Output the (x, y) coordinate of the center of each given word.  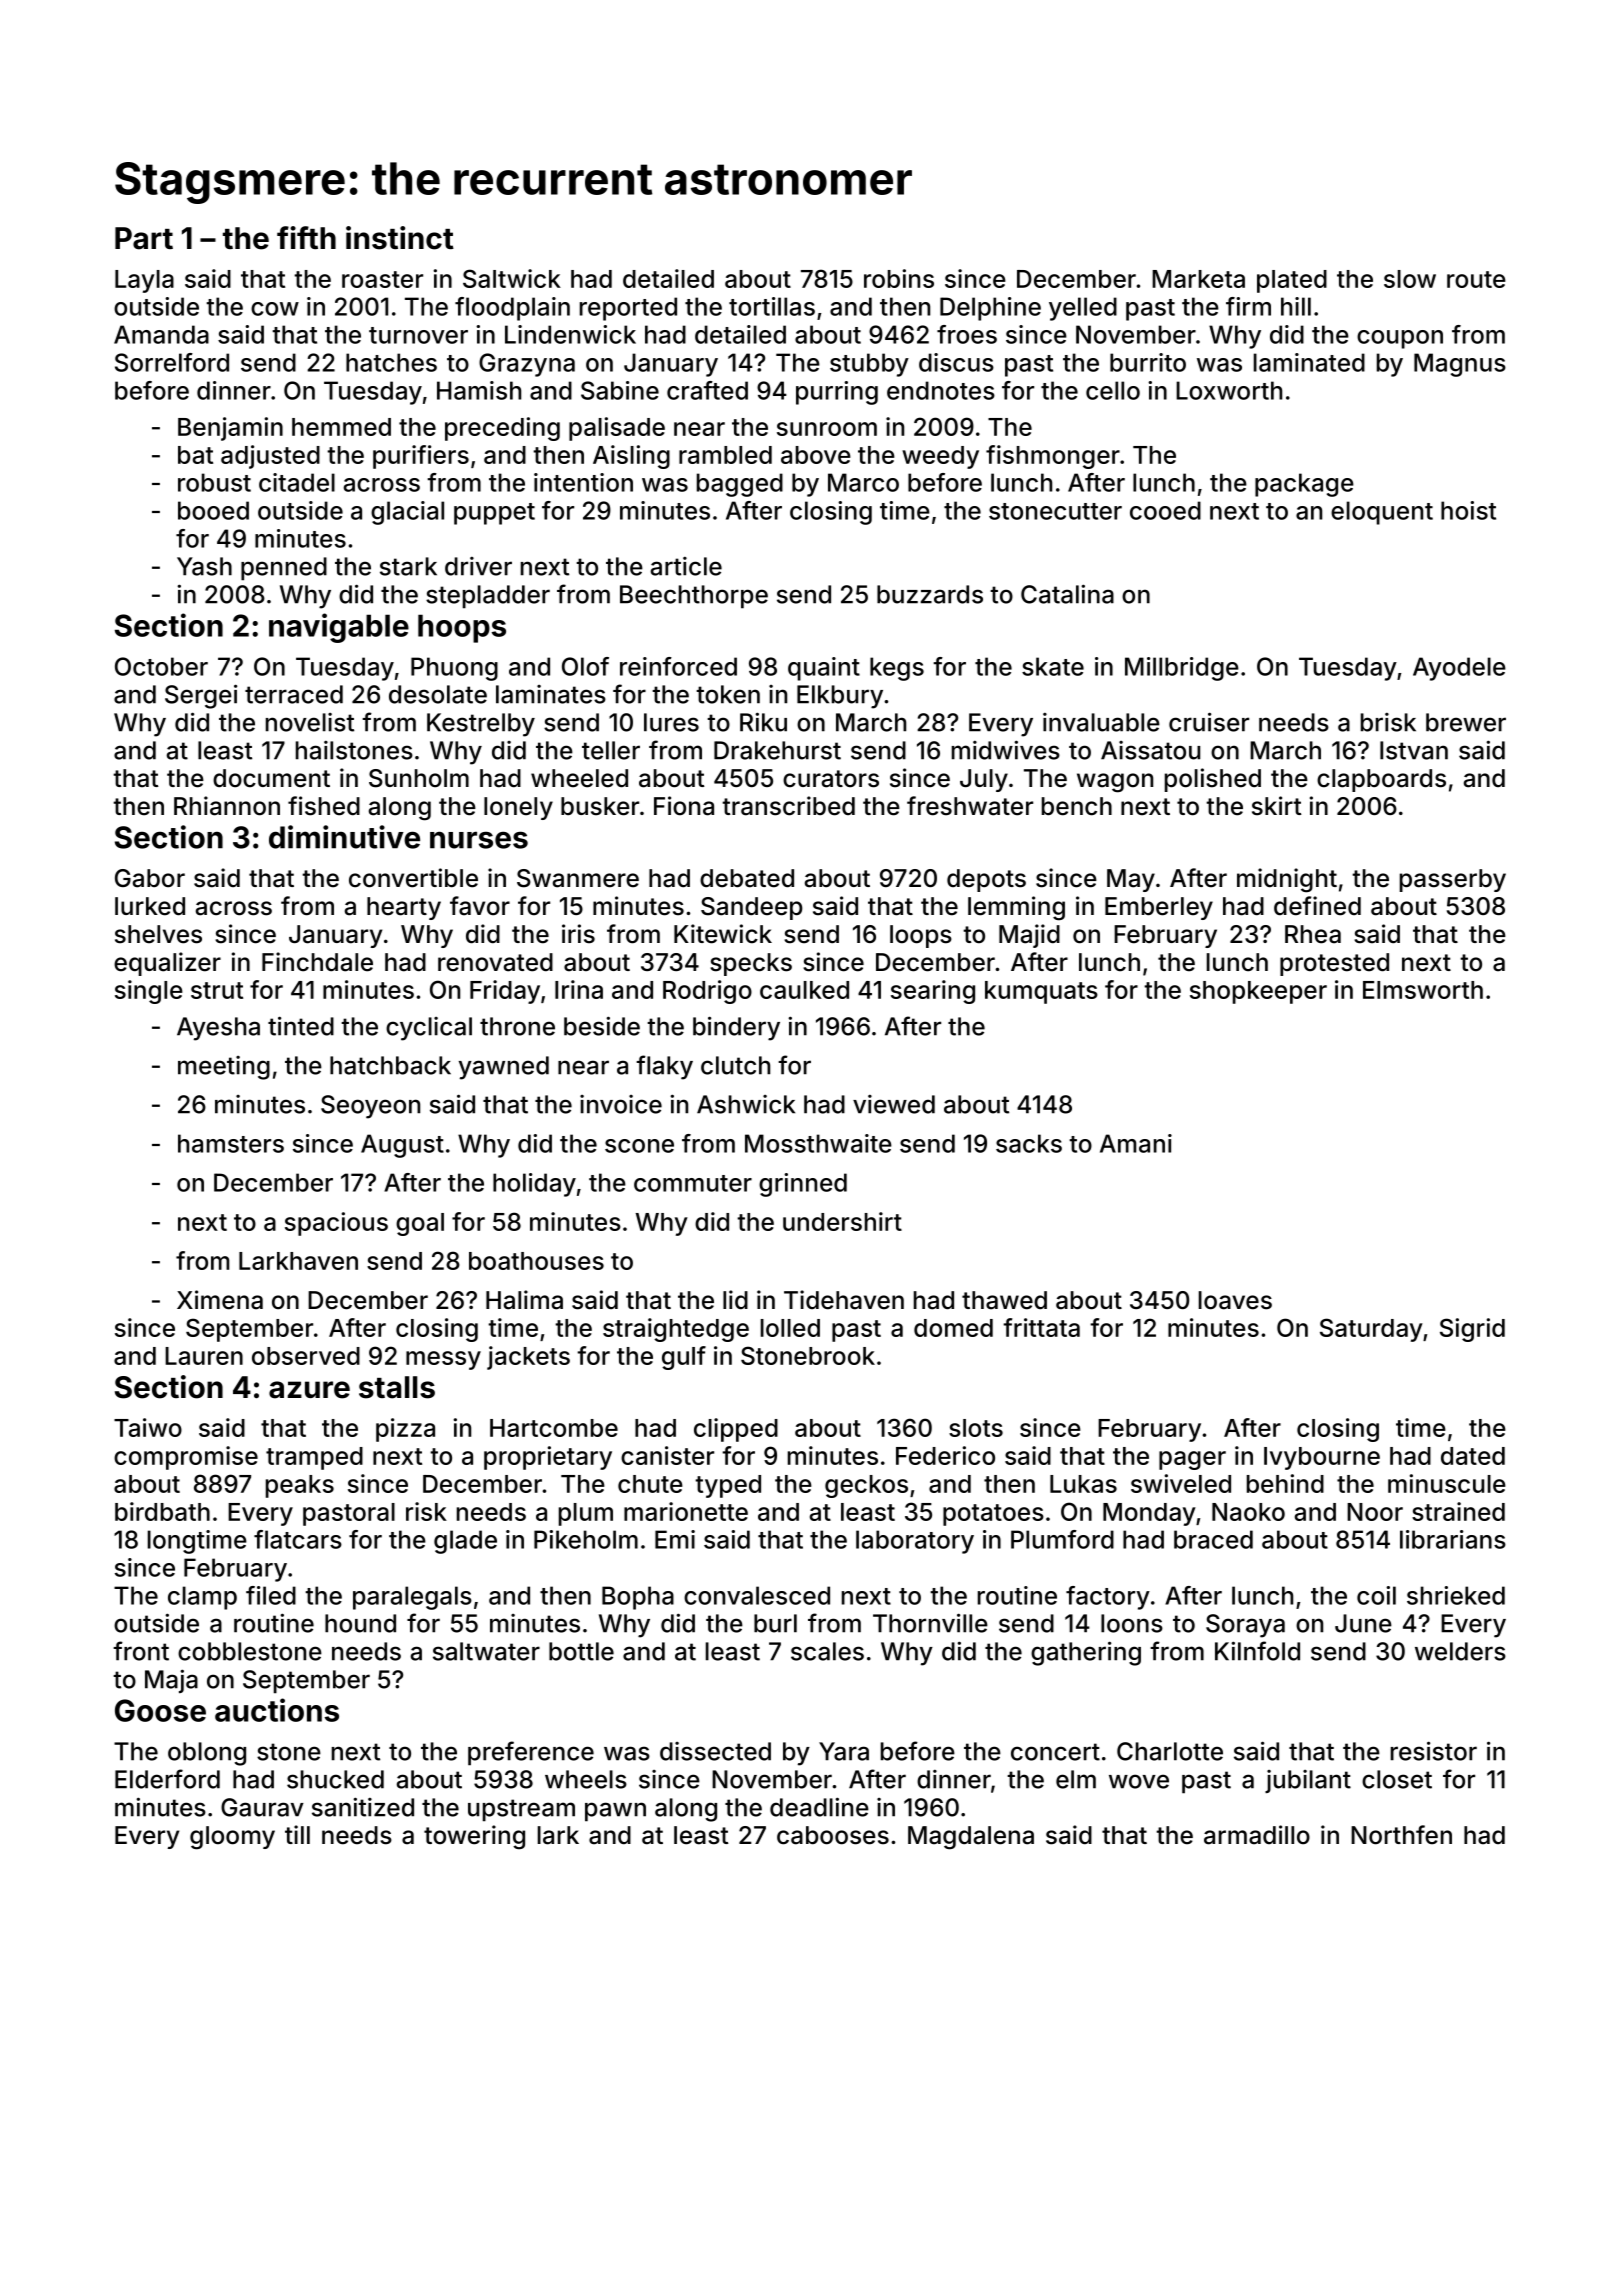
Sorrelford (172, 362)
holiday (534, 1185)
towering (474, 1837)
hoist (1468, 510)
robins (899, 278)
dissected (715, 1751)
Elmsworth (1423, 990)
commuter (693, 1183)
